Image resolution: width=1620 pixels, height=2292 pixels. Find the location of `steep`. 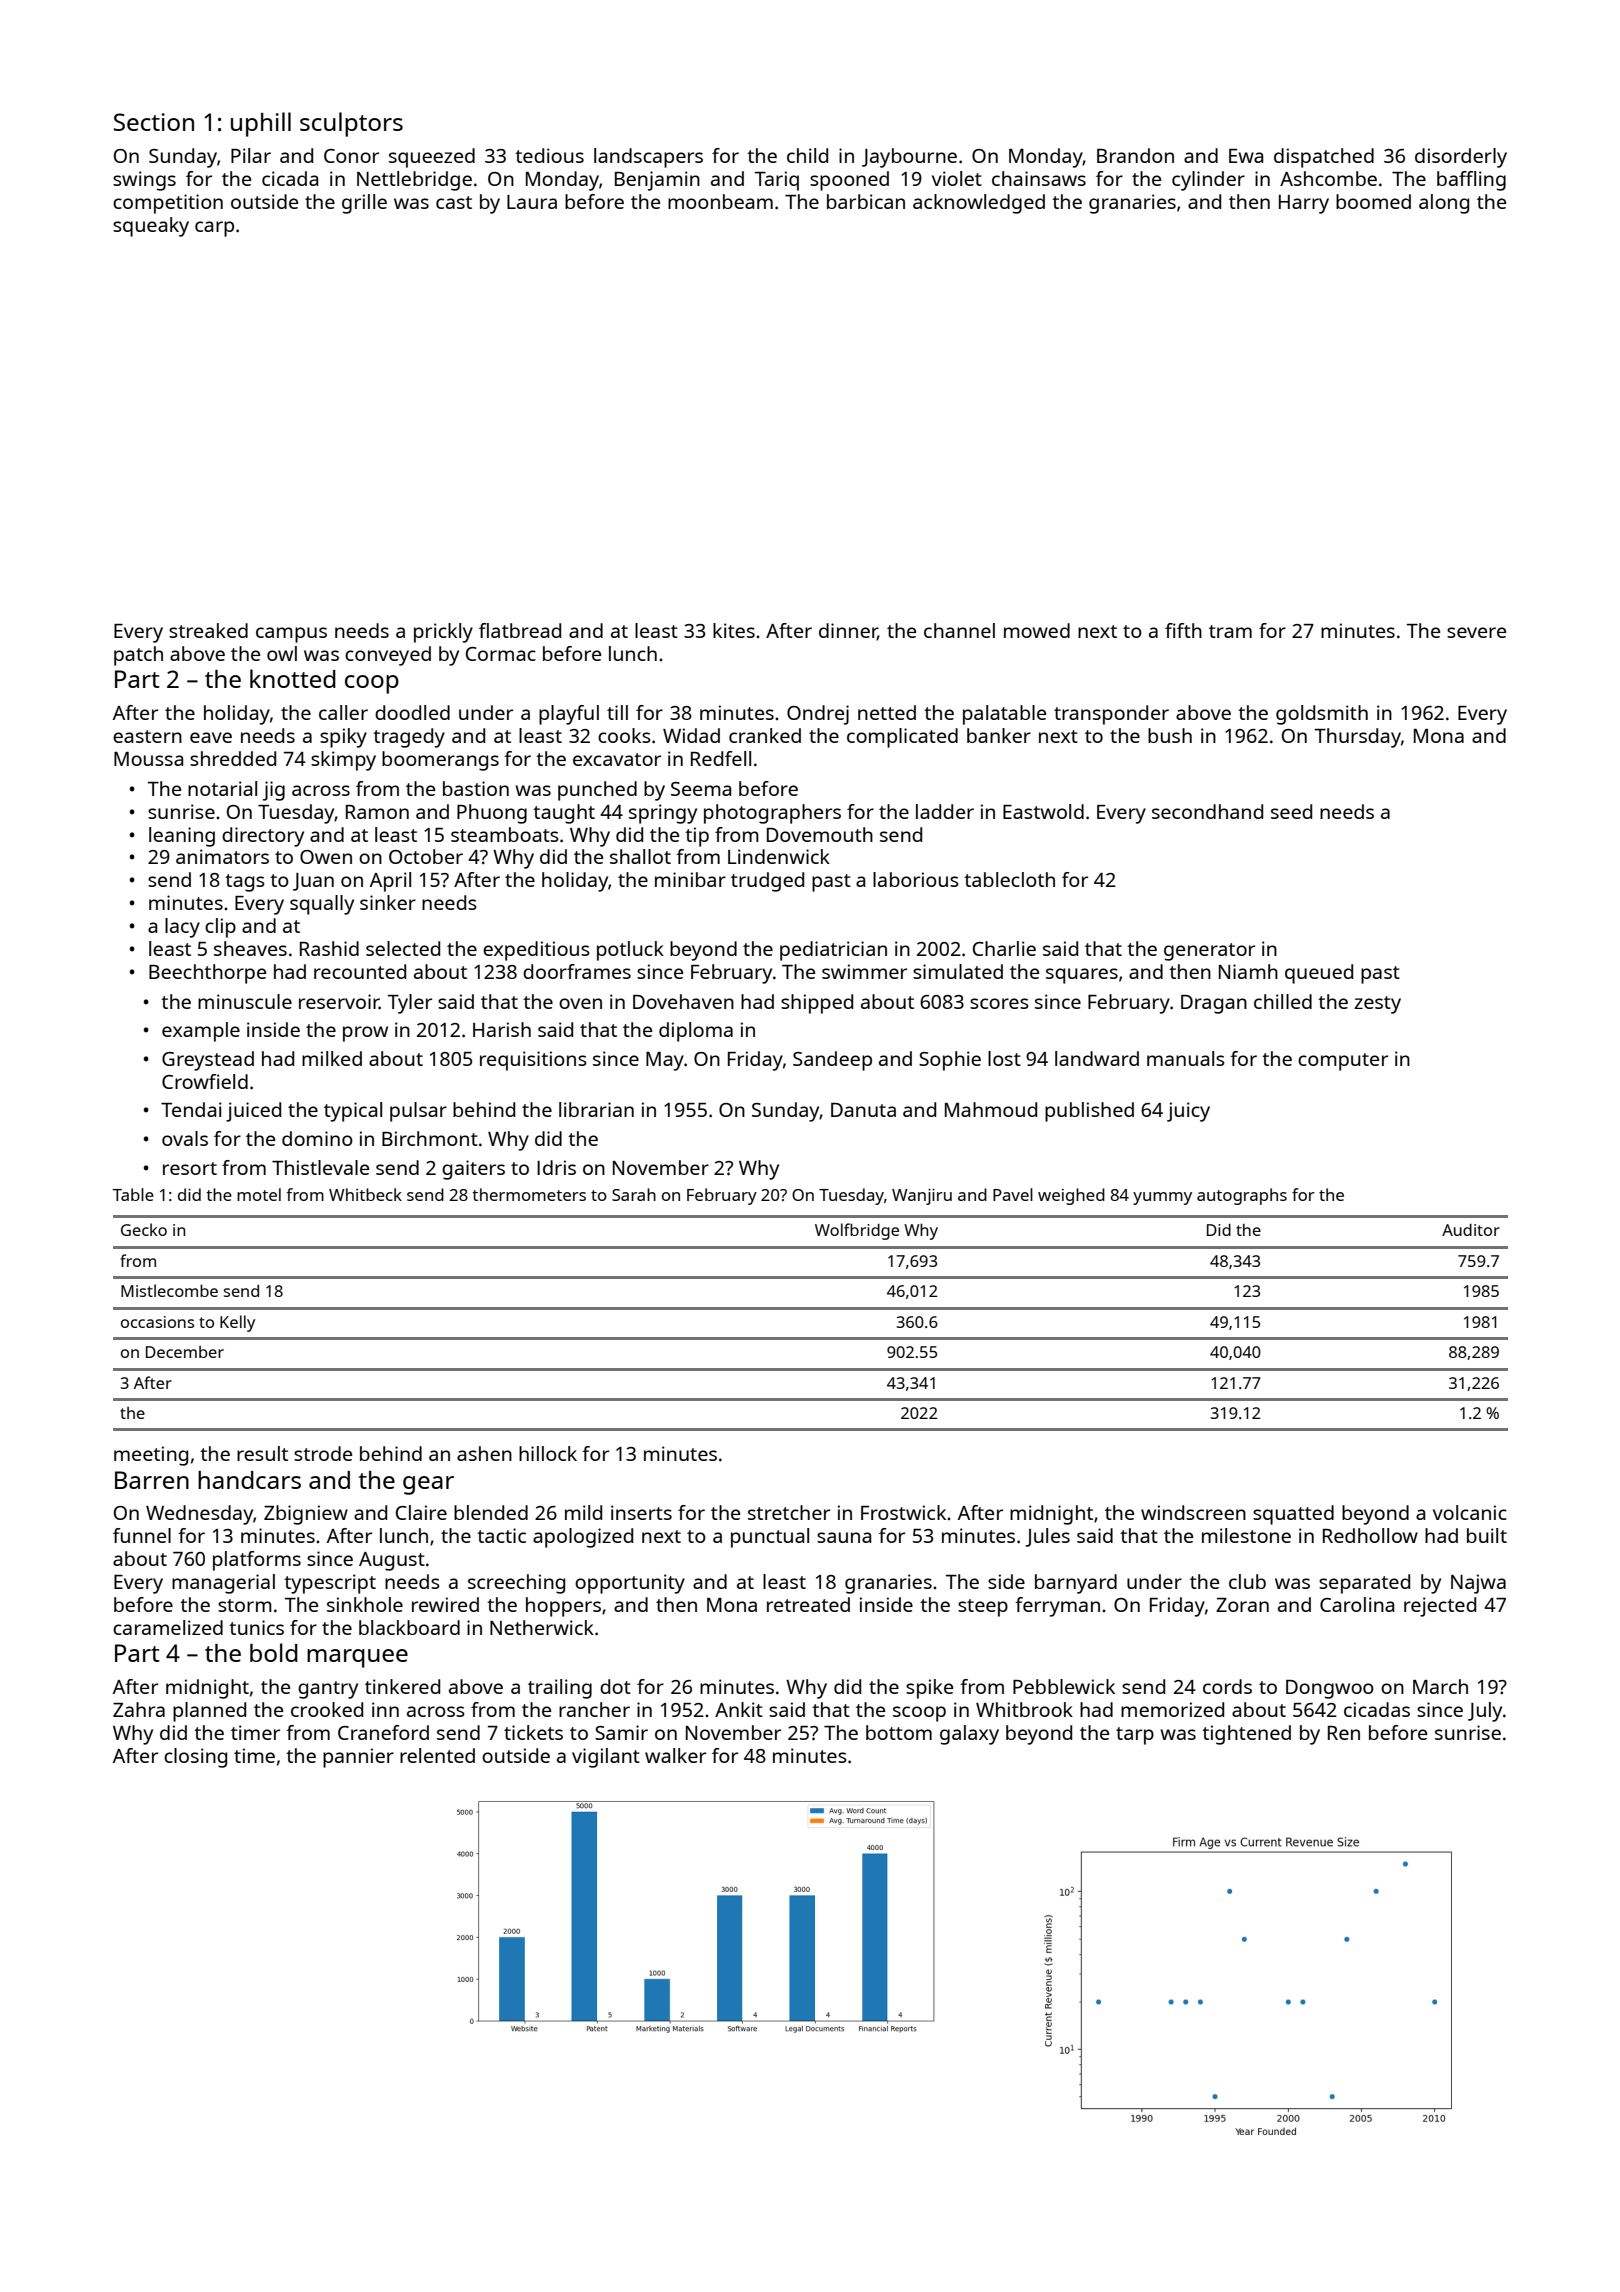

steep is located at coordinates (983, 1608).
